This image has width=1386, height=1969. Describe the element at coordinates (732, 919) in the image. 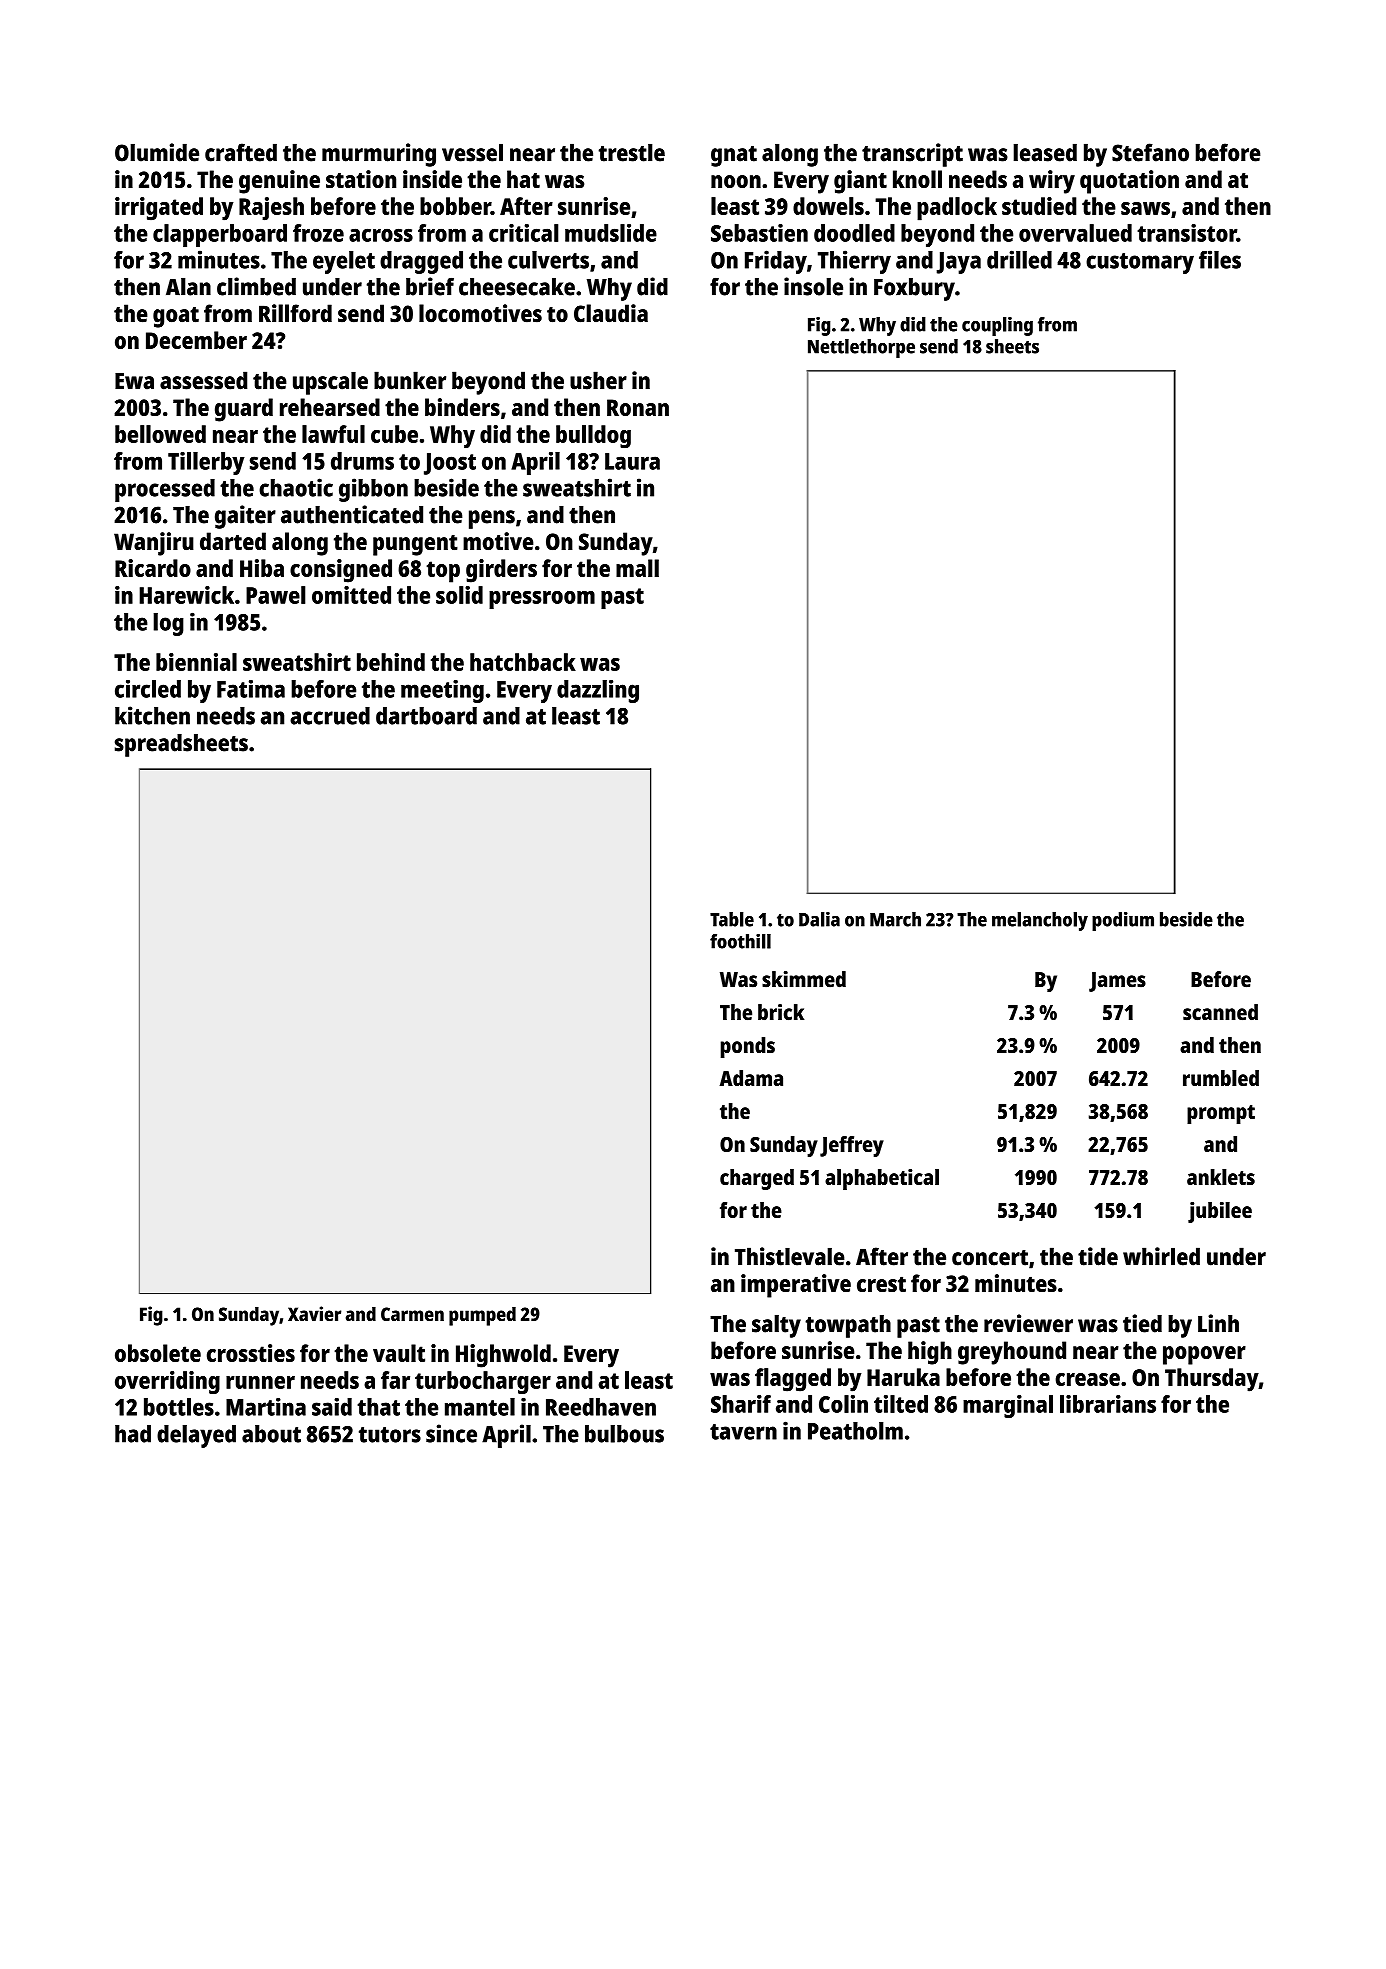

I see `Table` at that location.
